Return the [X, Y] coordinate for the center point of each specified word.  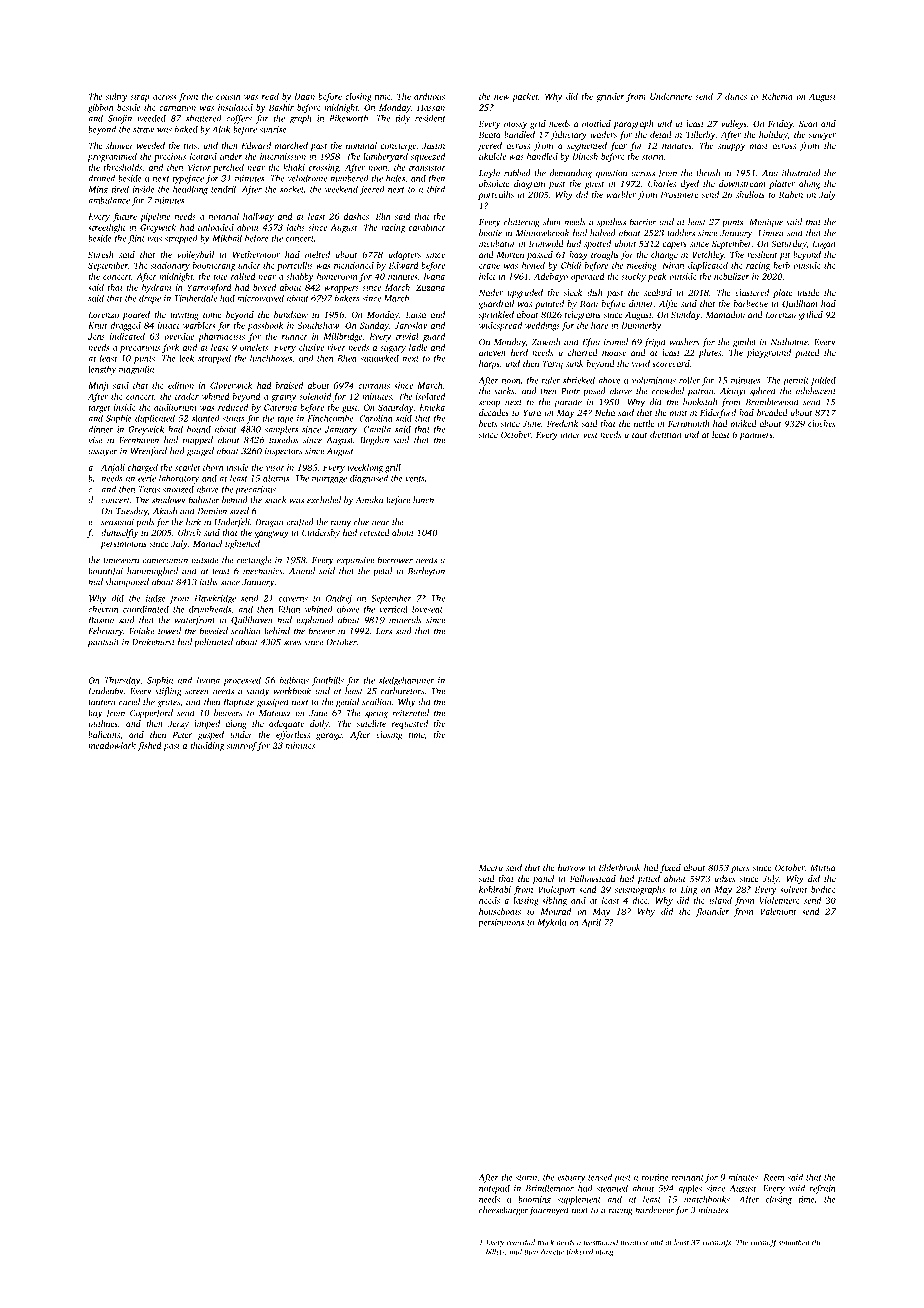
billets [495, 1251]
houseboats [500, 911]
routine [654, 1177]
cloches [821, 423]
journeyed [549, 1211]
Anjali [113, 468]
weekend [341, 189]
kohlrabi [495, 889]
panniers [756, 435]
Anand [302, 571]
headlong [190, 190]
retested [375, 532]
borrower [395, 560]
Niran [673, 265]
